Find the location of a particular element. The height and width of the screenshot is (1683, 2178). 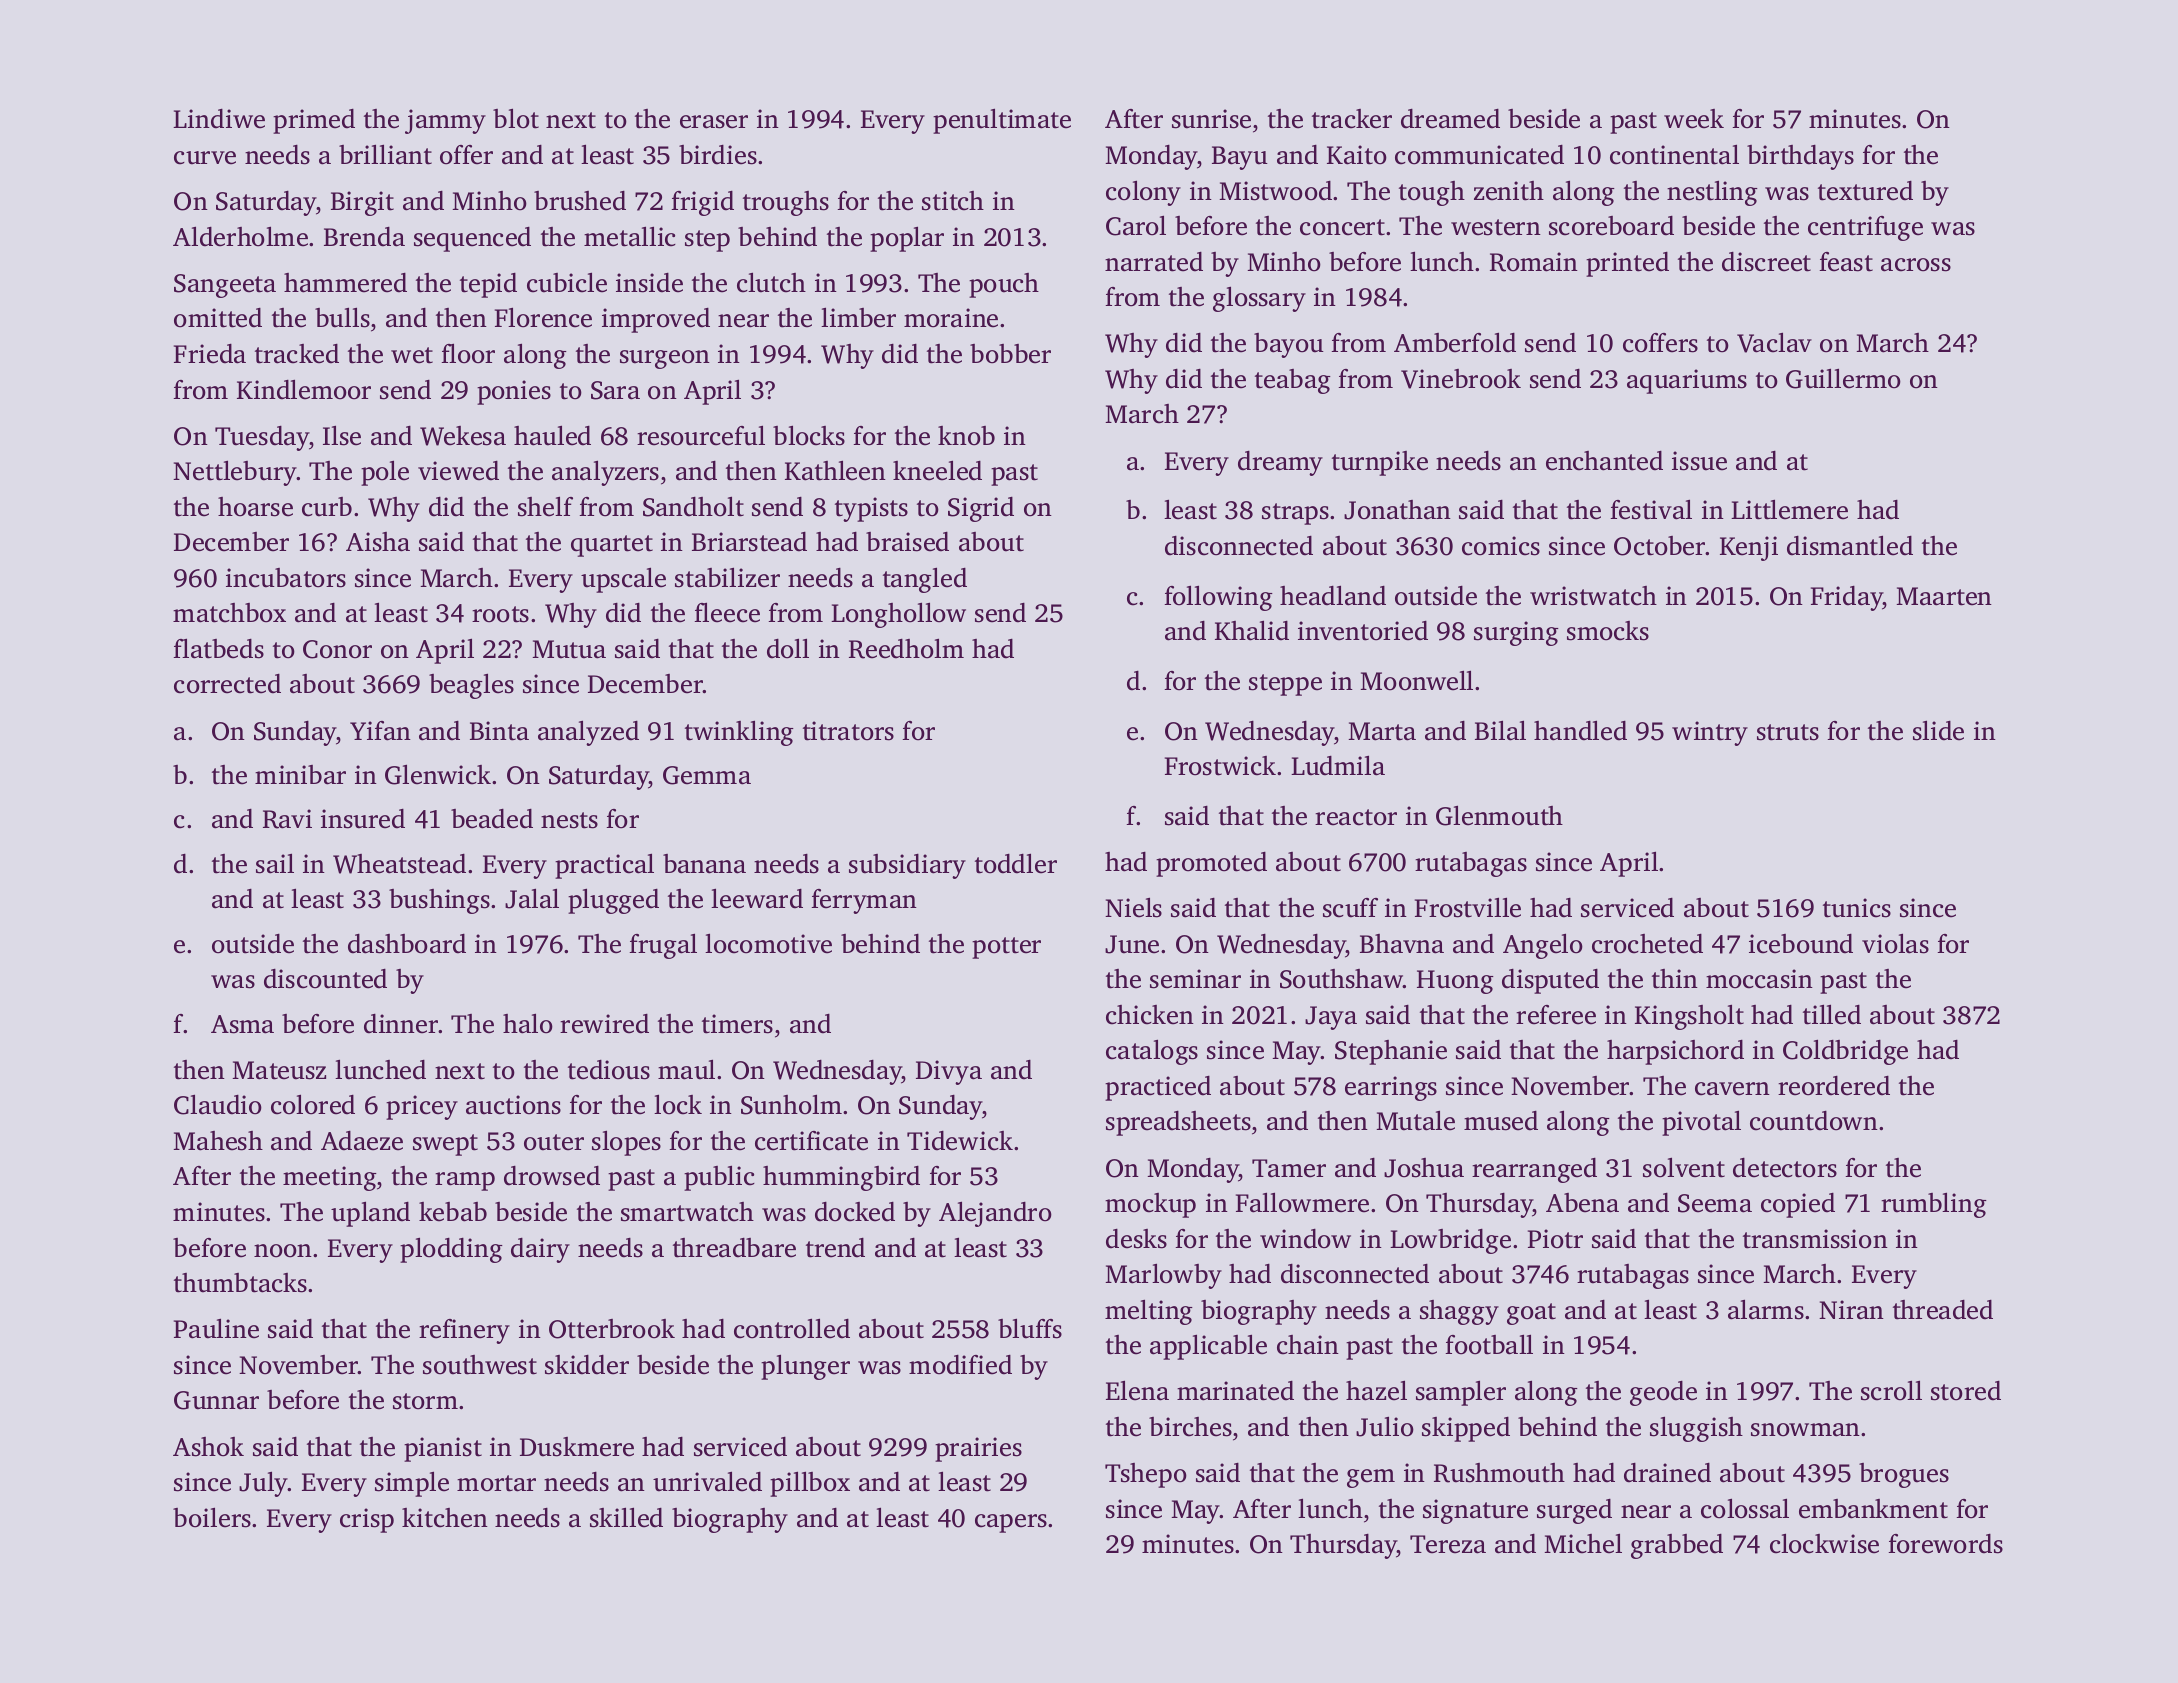

skilled is located at coordinates (626, 1517).
